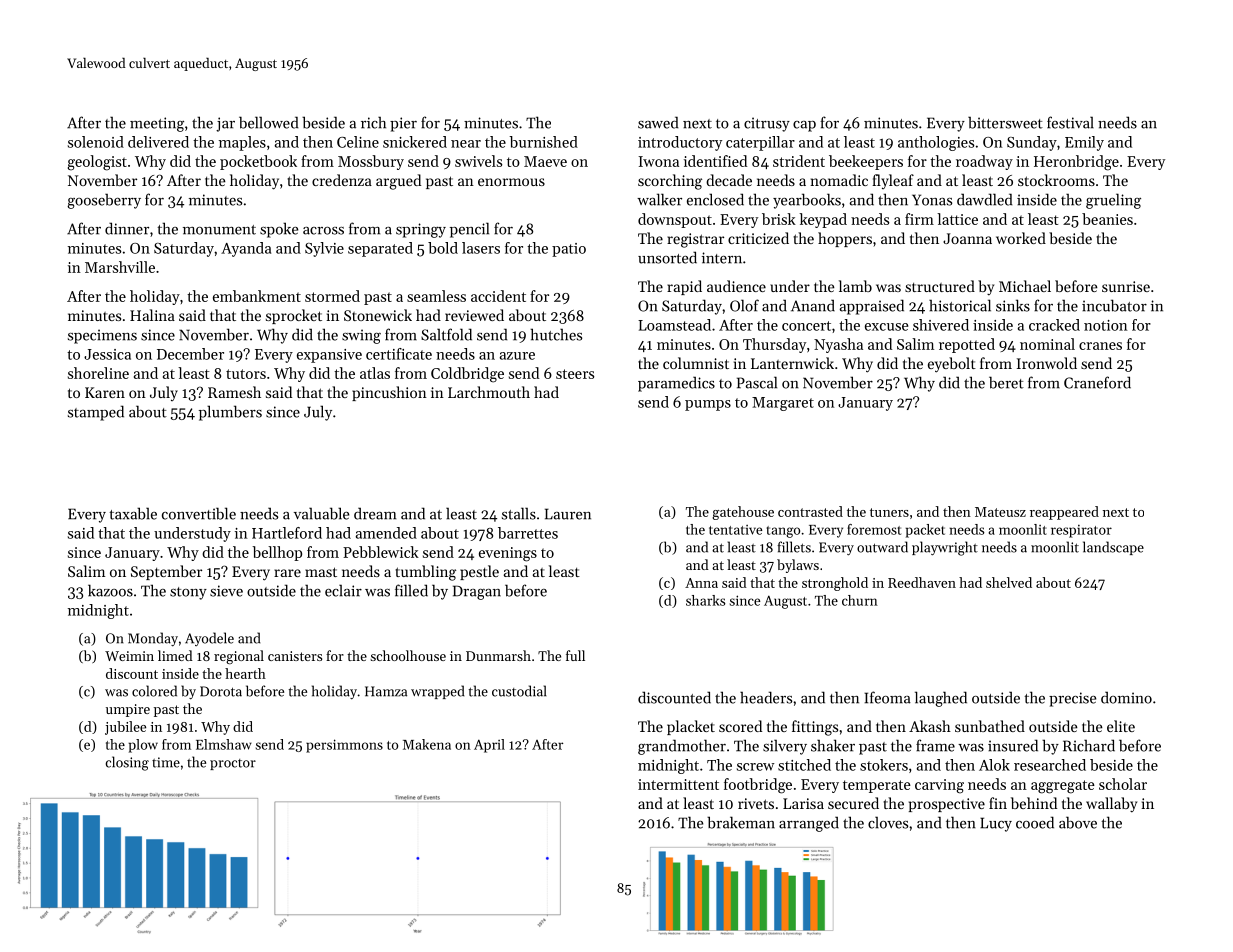 The image size is (1233, 952). Describe the element at coordinates (568, 514) in the image. I see `Lauren` at that location.
